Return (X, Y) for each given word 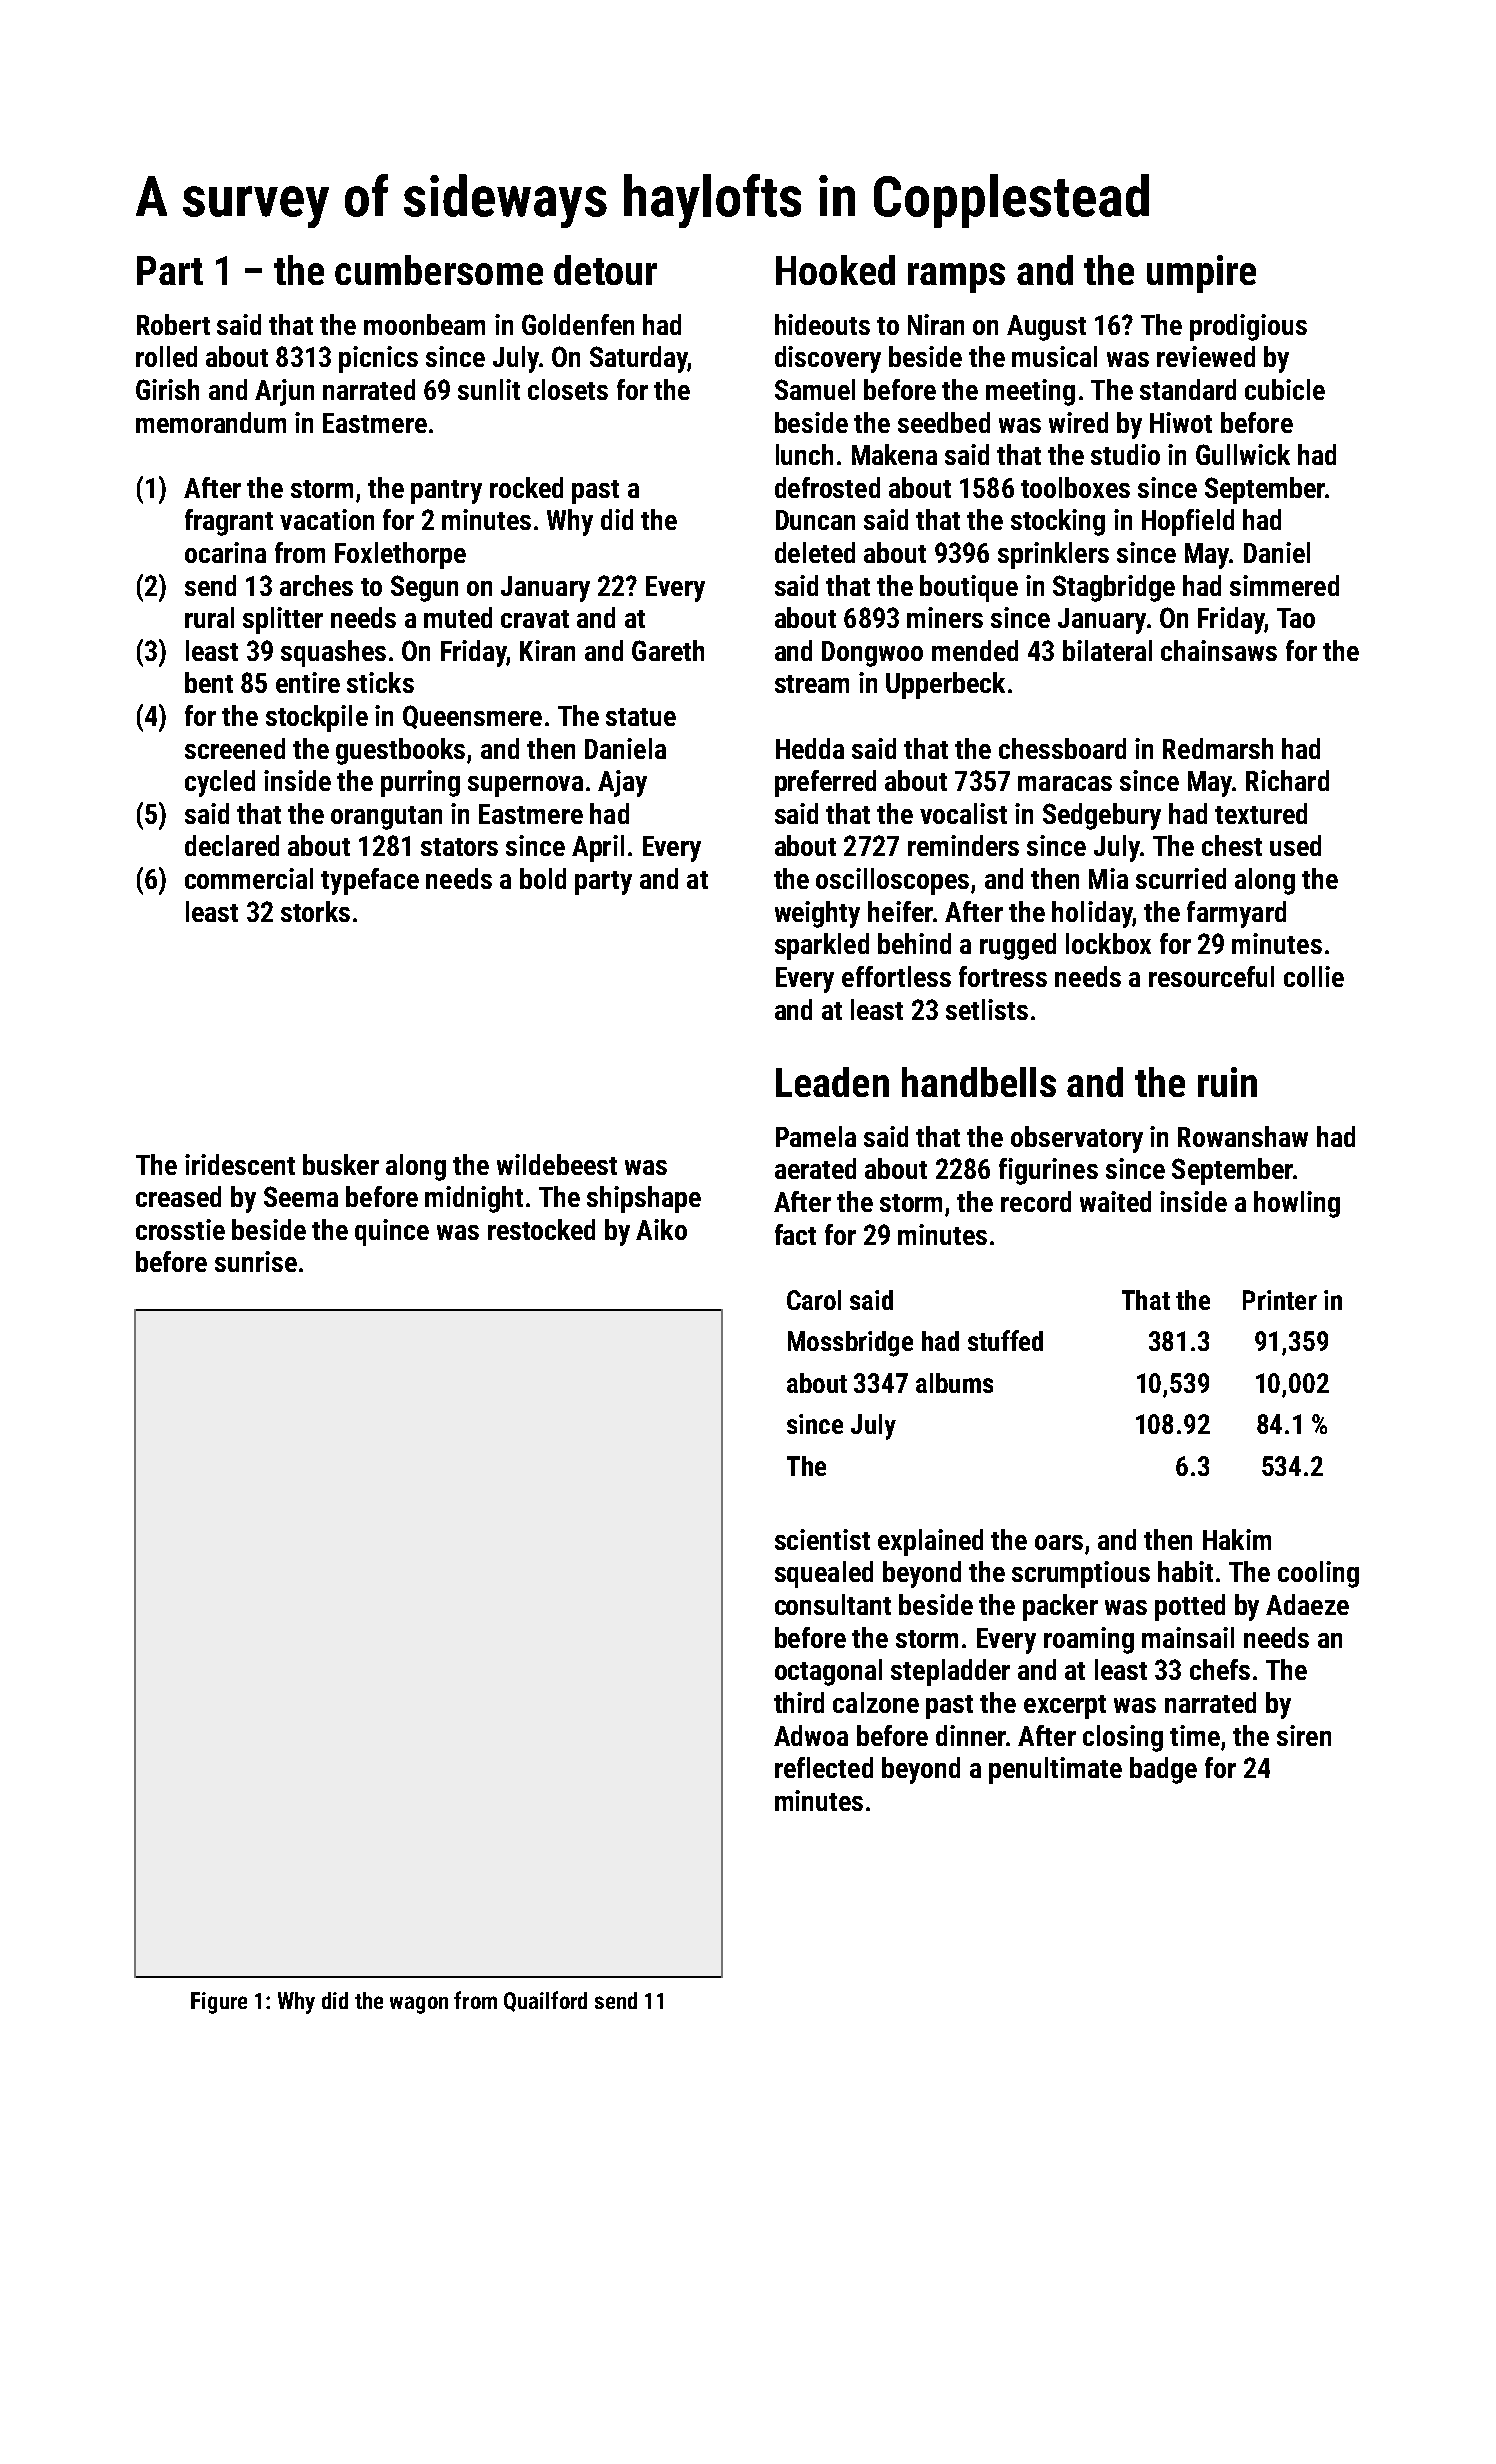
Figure (219, 2003)
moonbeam (424, 324)
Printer (1280, 1300)
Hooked (835, 270)
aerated (815, 1168)
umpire (1201, 274)
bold (543, 878)
